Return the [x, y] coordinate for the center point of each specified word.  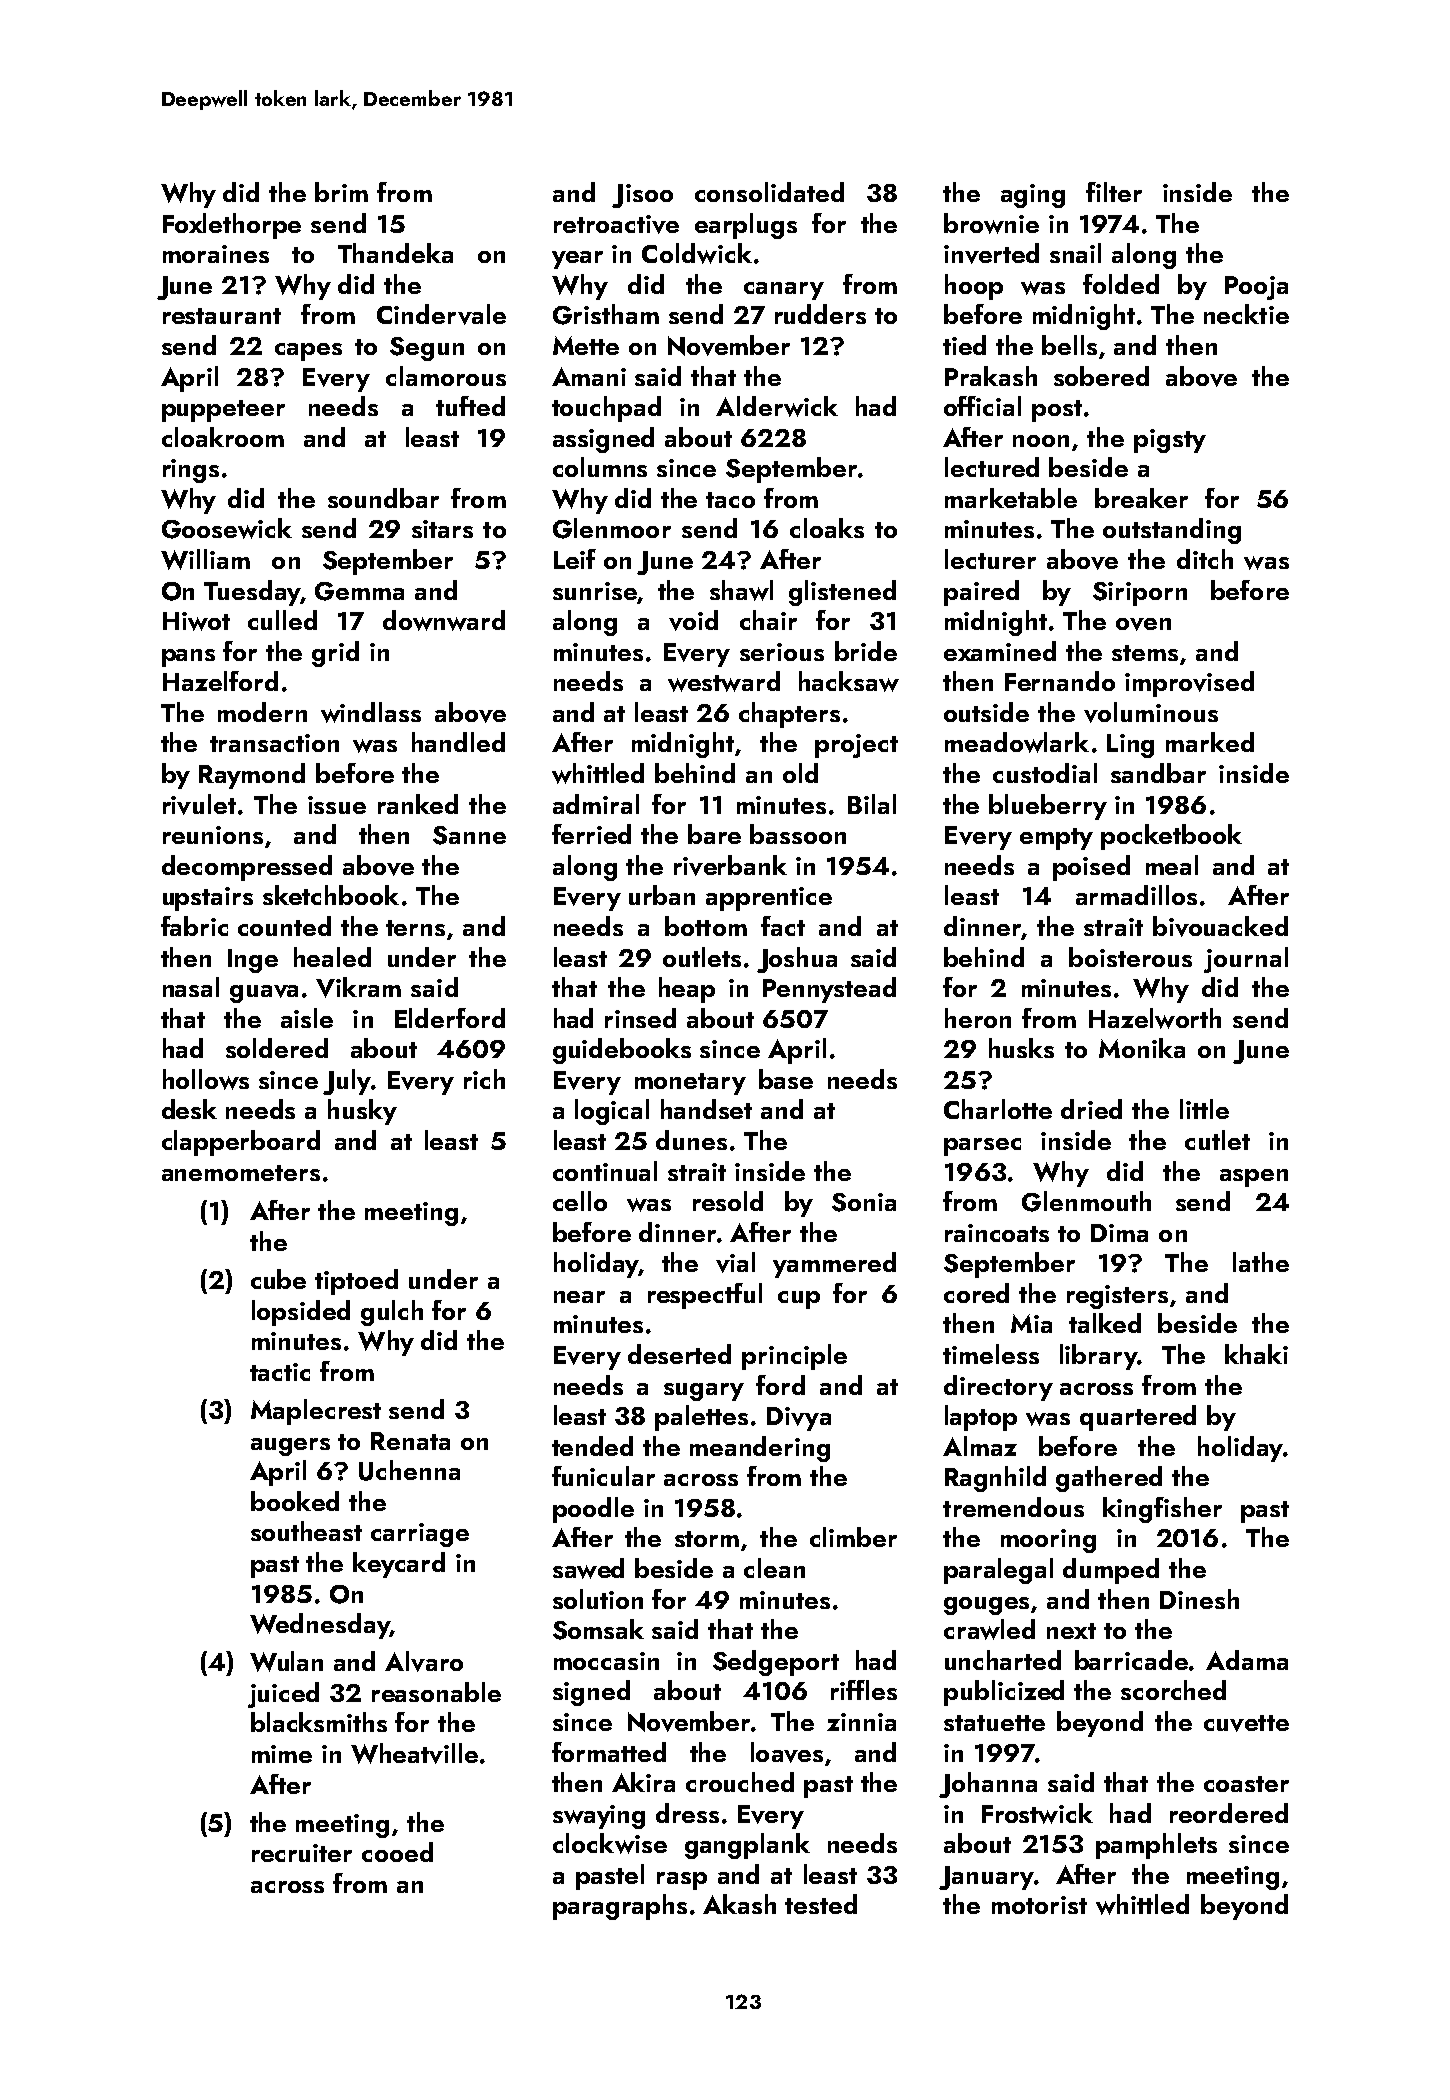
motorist [1039, 1905]
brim [341, 192]
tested [821, 1904]
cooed [397, 1852]
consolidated [769, 192]
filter [1114, 192]
